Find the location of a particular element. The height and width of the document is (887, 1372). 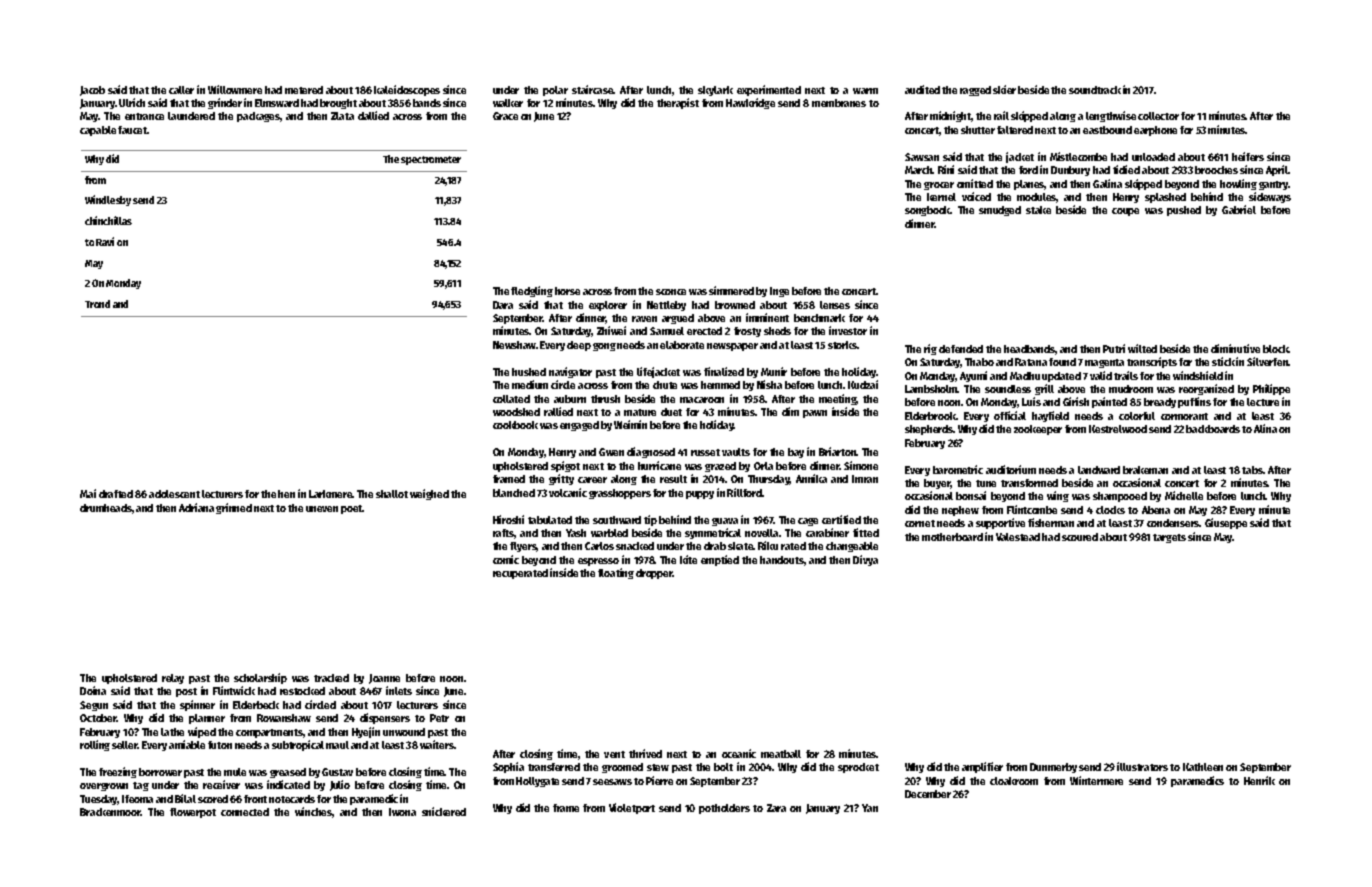

Trond is located at coordinates (97, 304).
